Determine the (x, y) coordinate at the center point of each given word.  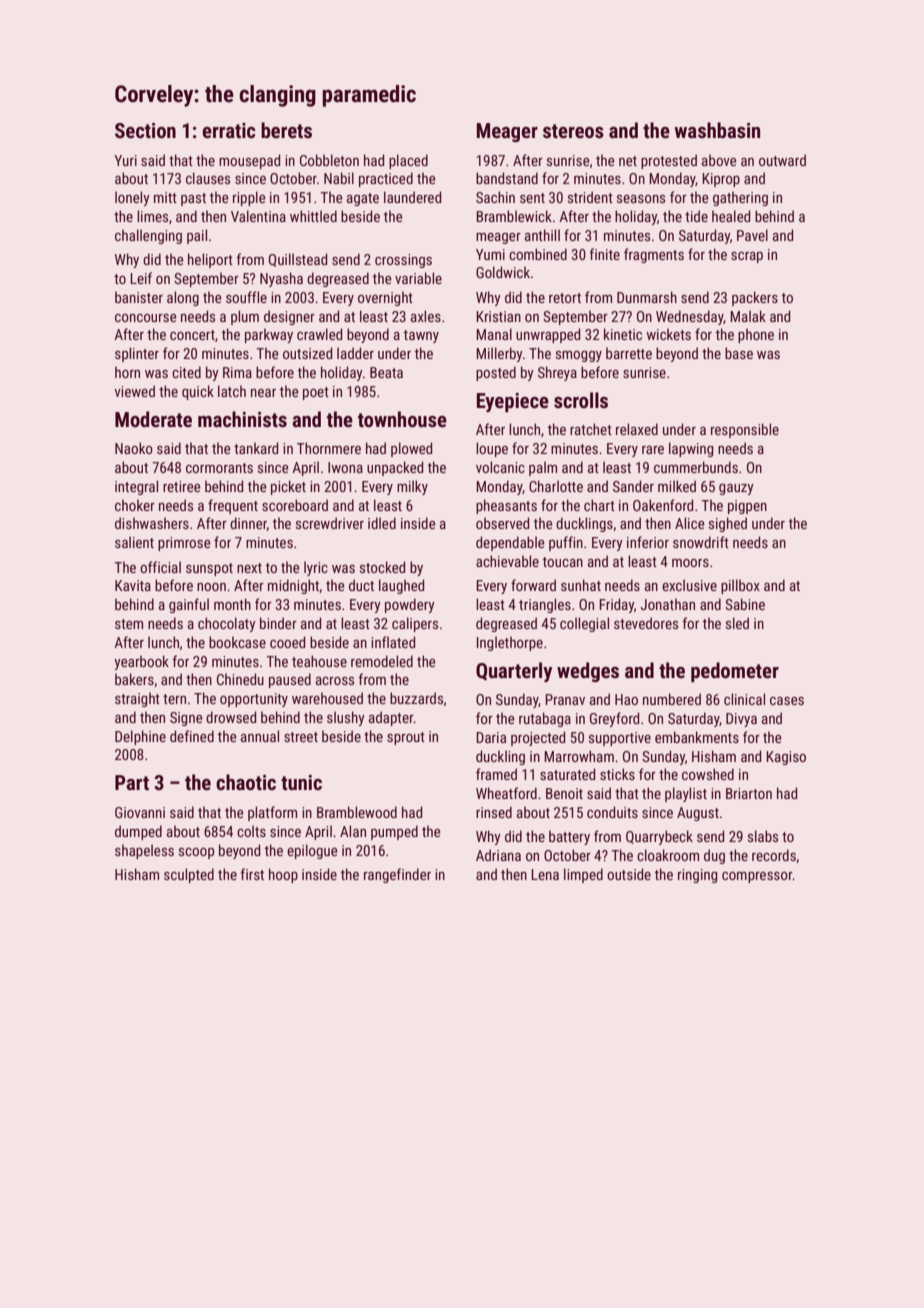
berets (286, 130)
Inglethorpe (510, 643)
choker (135, 505)
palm (543, 468)
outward (782, 160)
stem (129, 624)
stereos (573, 131)
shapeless (144, 851)
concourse (145, 318)
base (739, 353)
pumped (394, 832)
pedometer (735, 672)
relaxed (637, 429)
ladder (355, 353)
